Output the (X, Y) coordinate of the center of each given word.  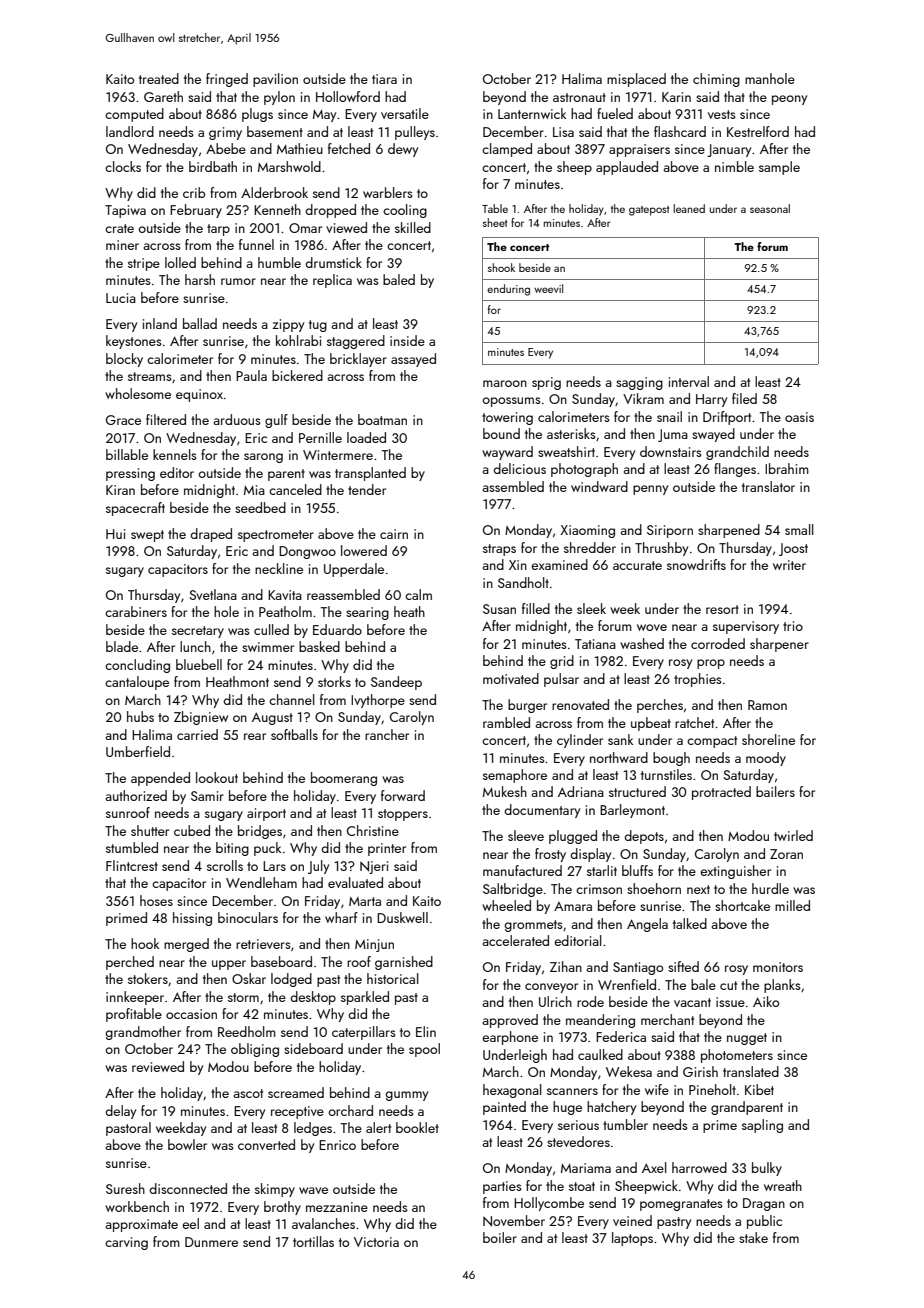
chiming (716, 80)
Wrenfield (627, 984)
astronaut (579, 97)
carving (126, 1243)
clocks (123, 166)
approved (510, 1021)
